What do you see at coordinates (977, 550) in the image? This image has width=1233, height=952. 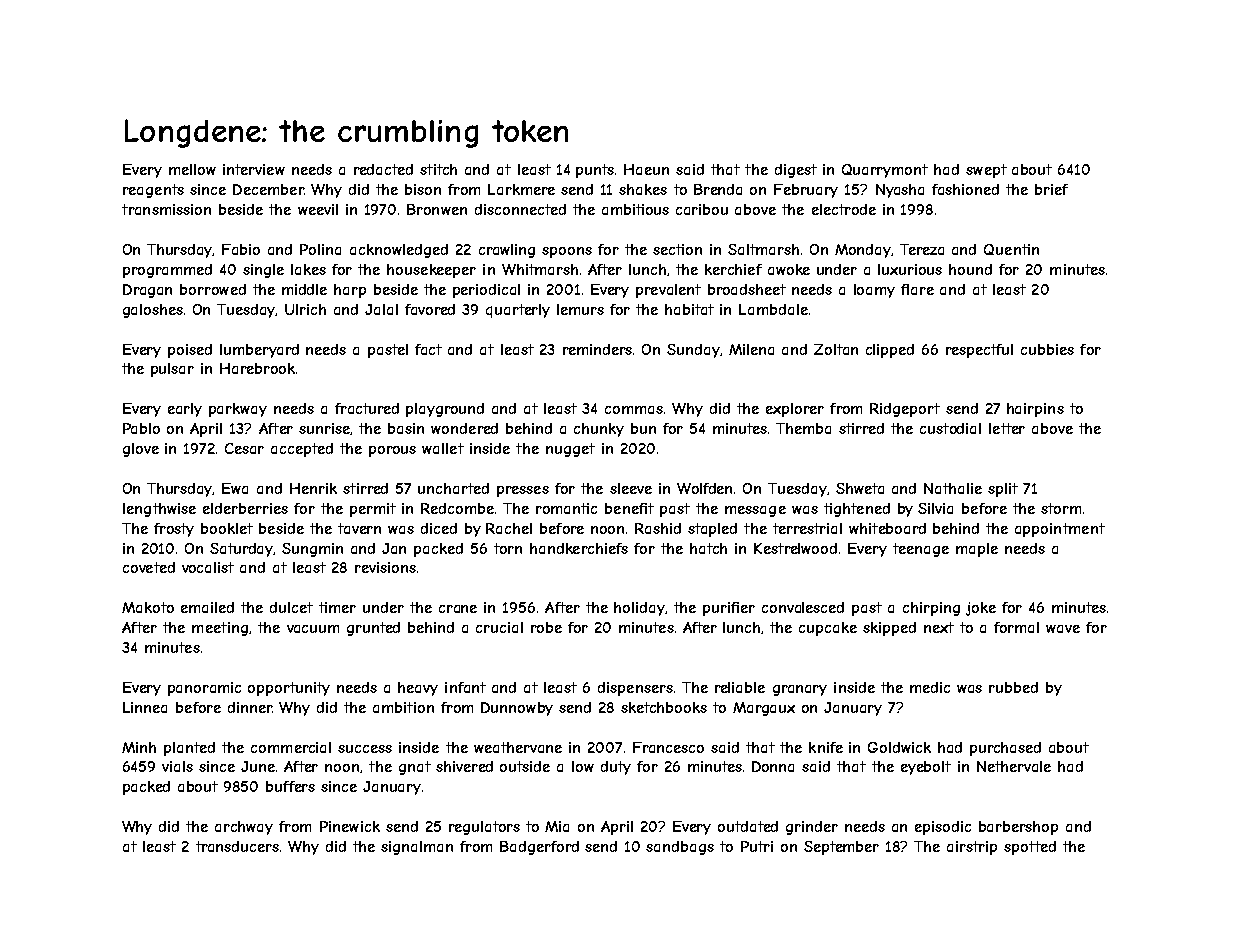 I see `maple` at bounding box center [977, 550].
